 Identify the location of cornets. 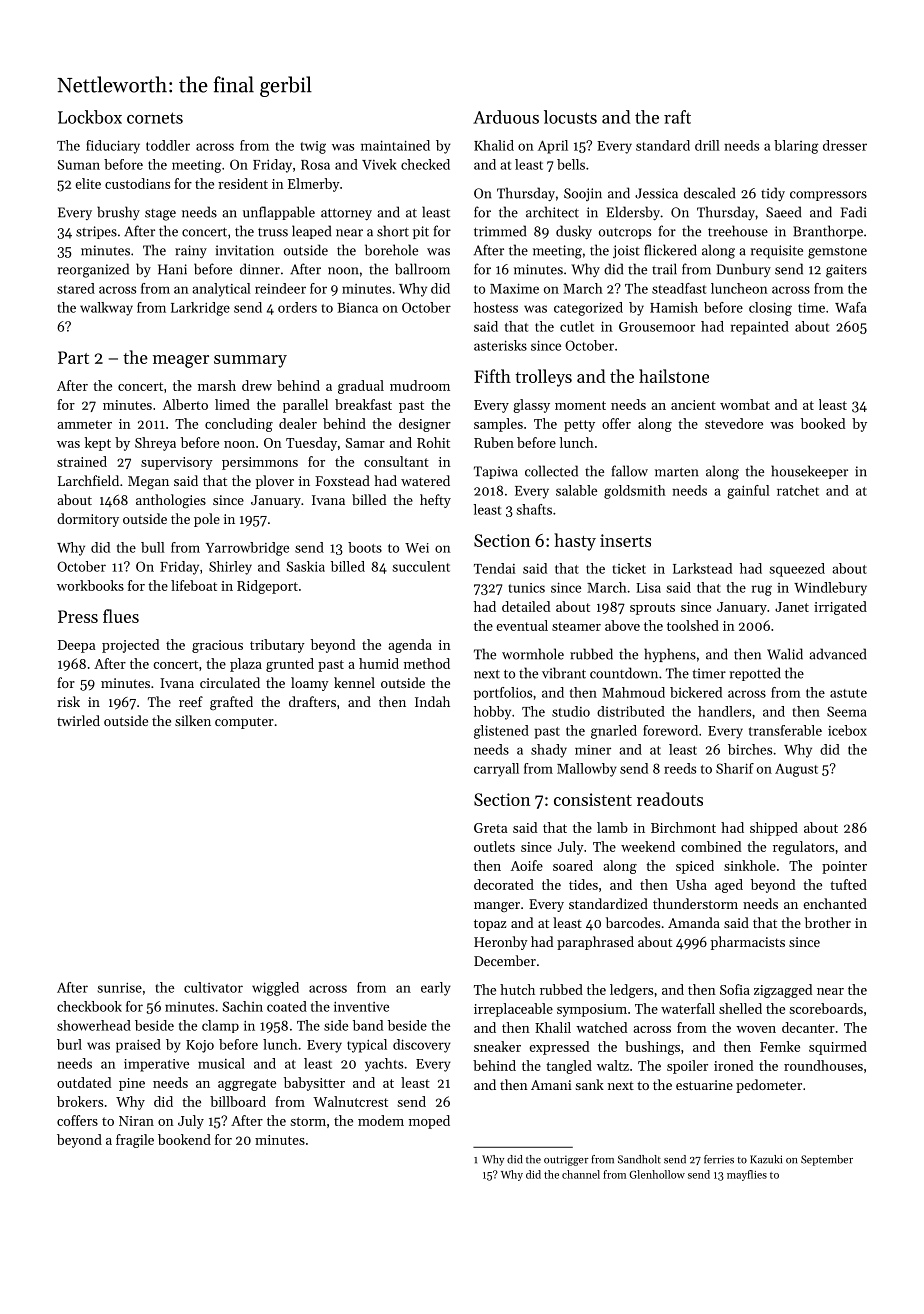
(155, 118).
